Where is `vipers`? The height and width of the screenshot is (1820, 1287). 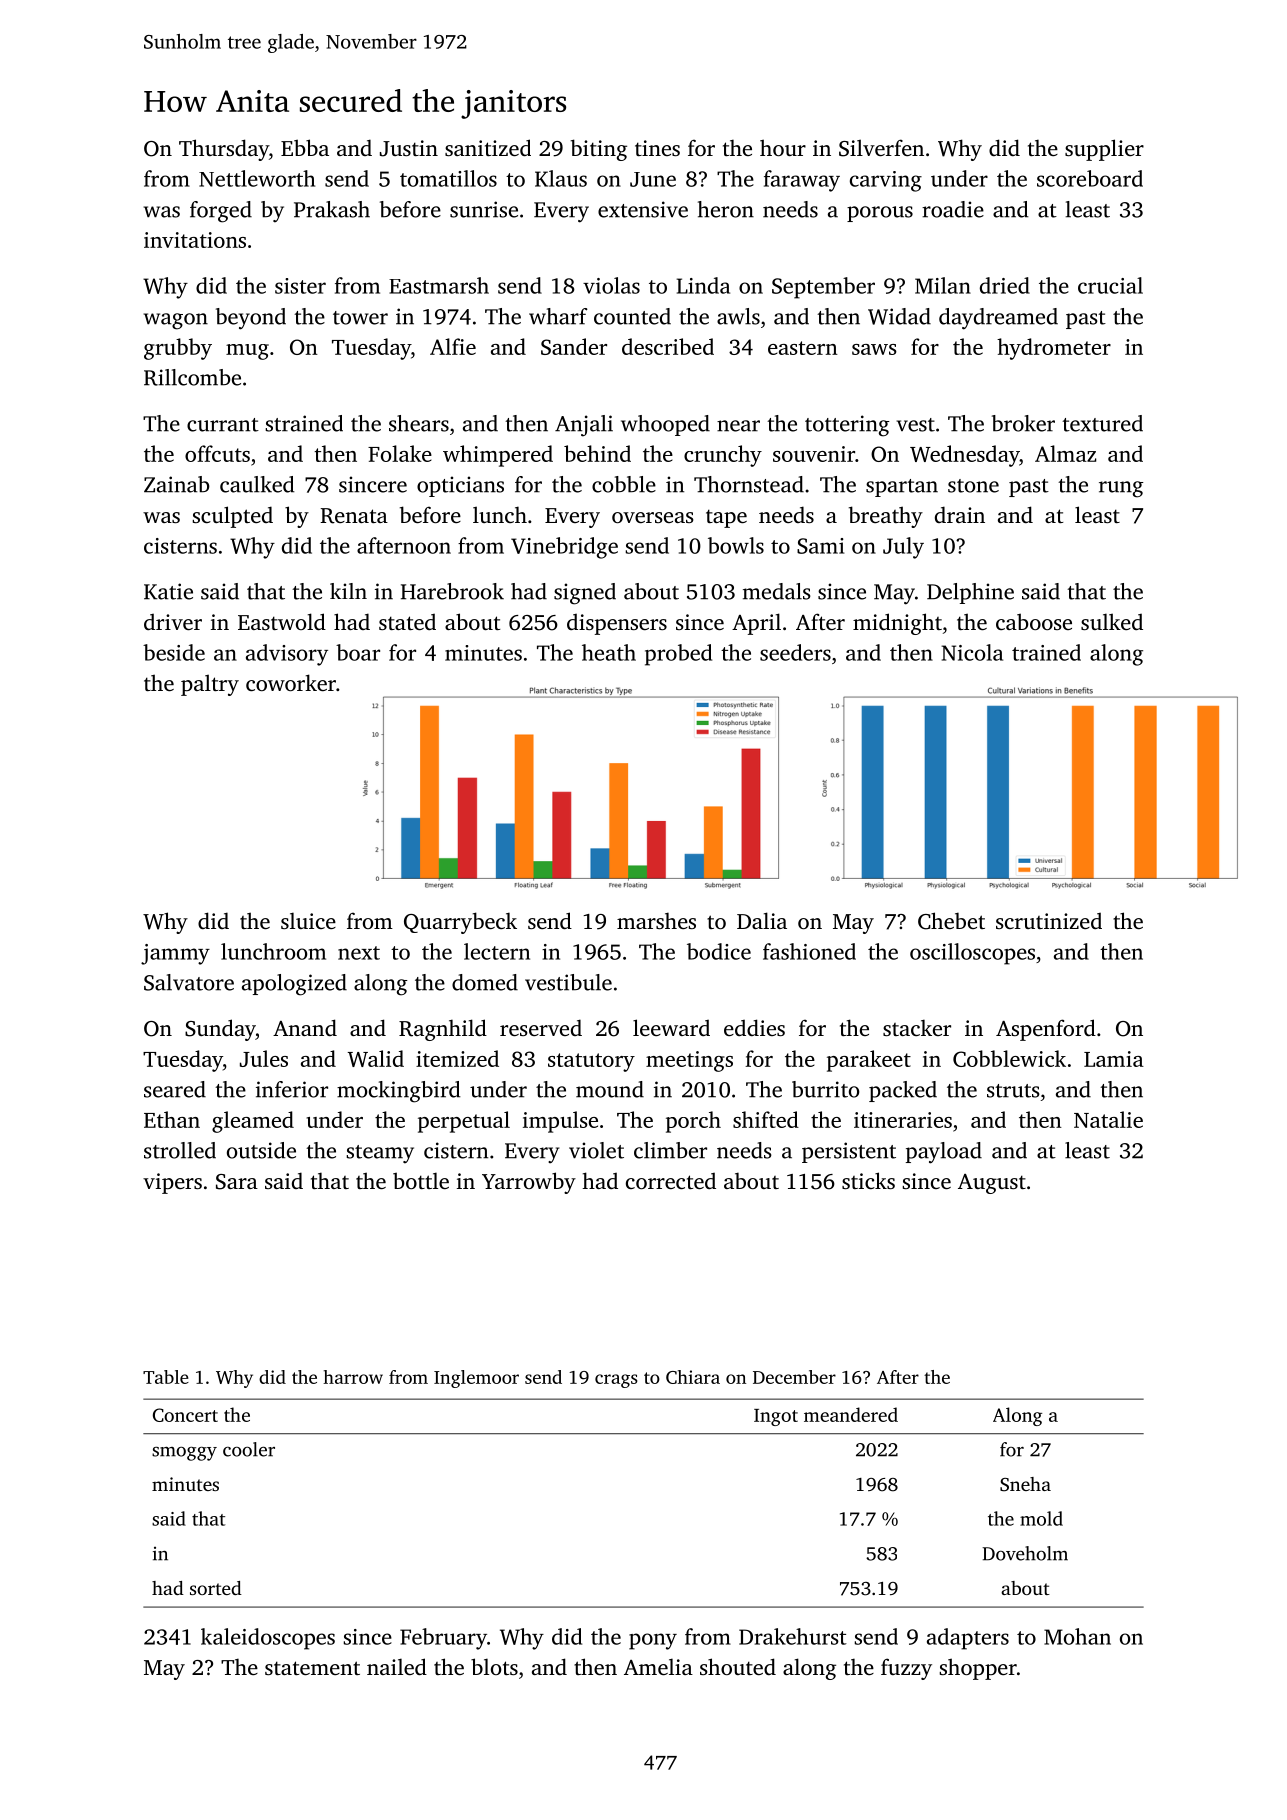
vipers is located at coordinates (172, 1183).
